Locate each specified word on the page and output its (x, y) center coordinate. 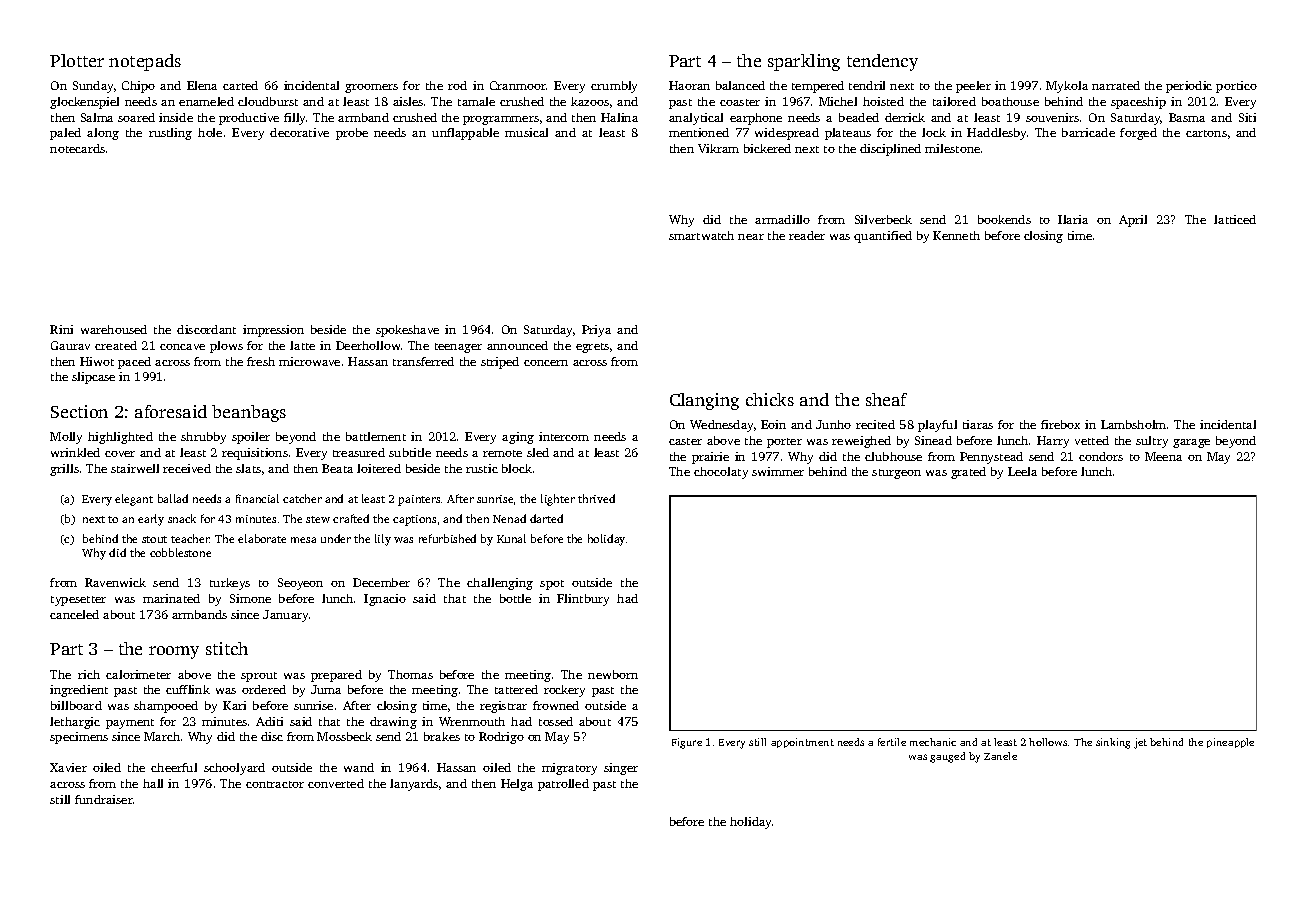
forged (1138, 134)
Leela (1022, 471)
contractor (275, 784)
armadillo (782, 219)
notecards (77, 148)
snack (182, 518)
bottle (515, 598)
